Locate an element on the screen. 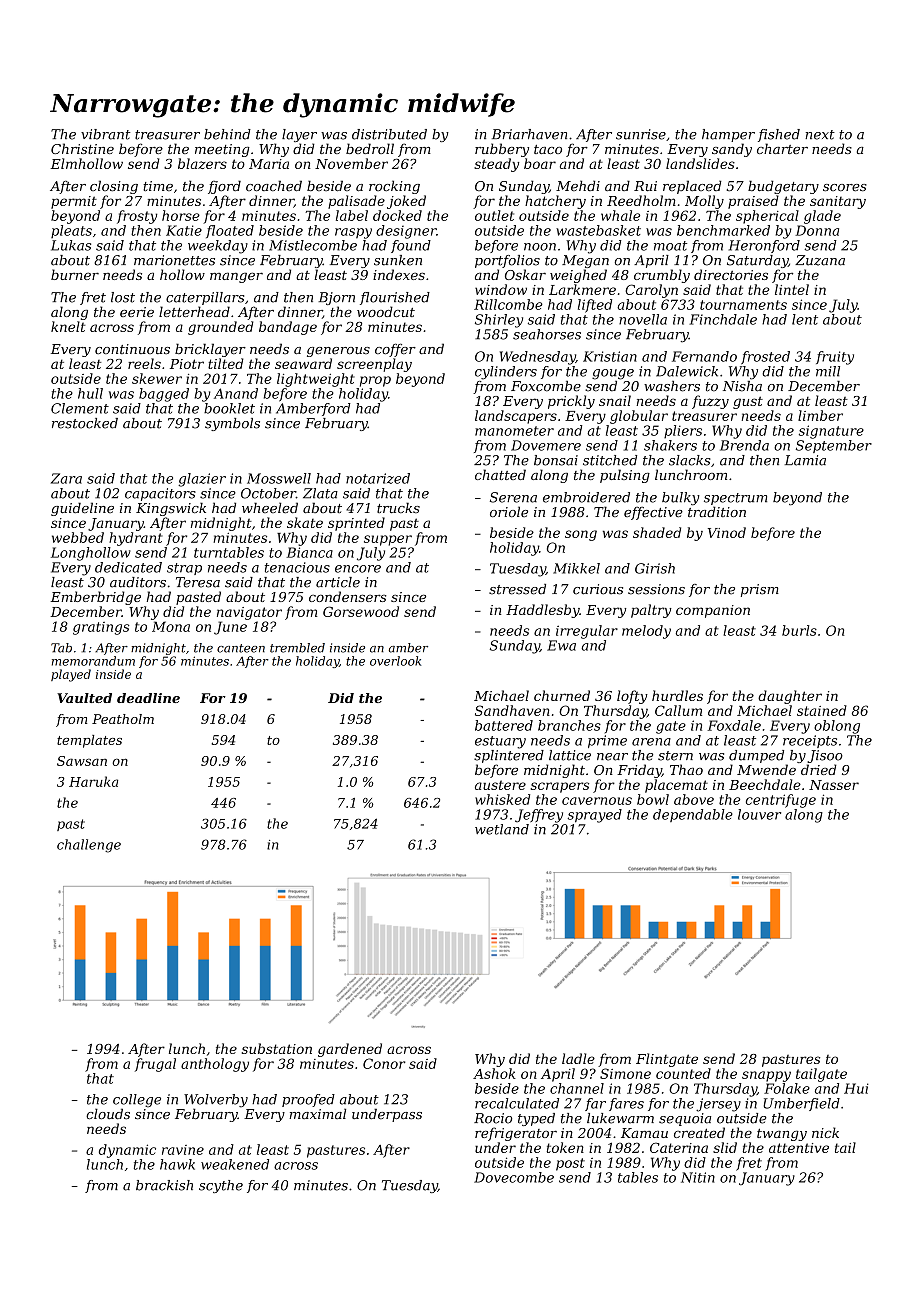  encore is located at coordinates (358, 569).
